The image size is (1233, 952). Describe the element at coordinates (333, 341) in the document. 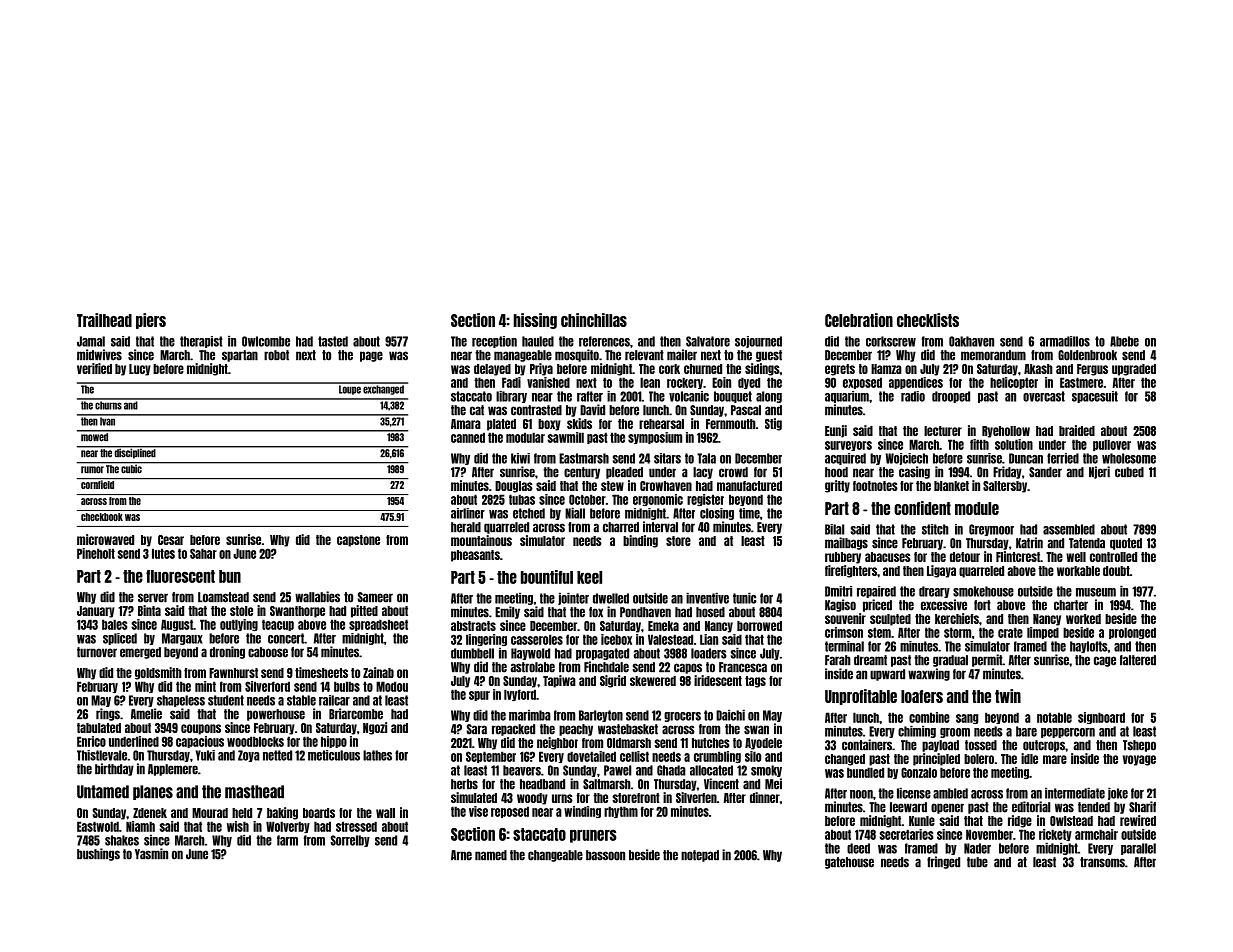

I see `tasted` at that location.
